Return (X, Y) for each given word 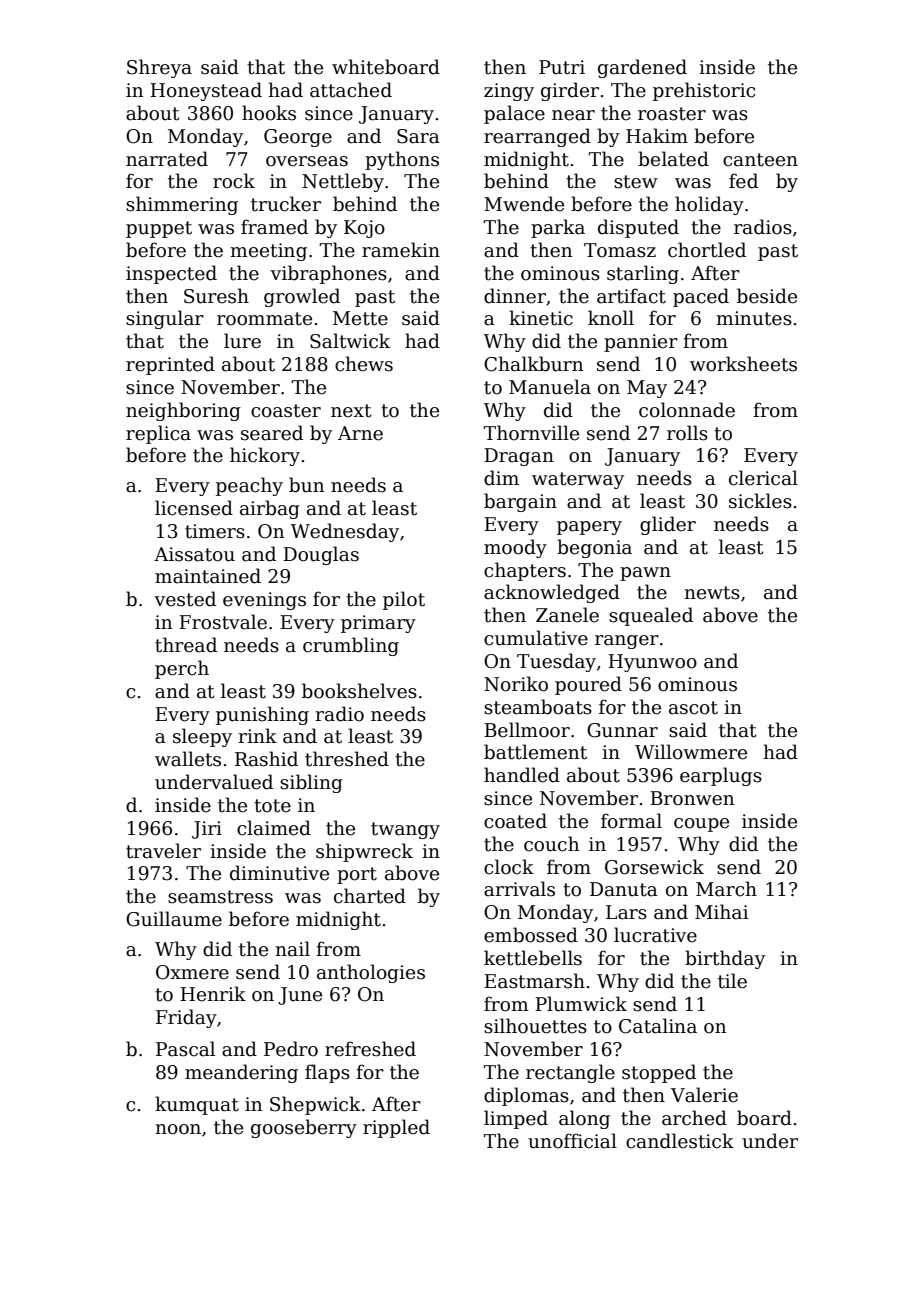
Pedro (291, 1049)
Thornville (531, 433)
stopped (659, 1073)
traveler (163, 851)
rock (234, 181)
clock (509, 867)
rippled (396, 1128)
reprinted (170, 365)
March (726, 889)
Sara (418, 136)
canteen (760, 160)
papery (589, 528)
